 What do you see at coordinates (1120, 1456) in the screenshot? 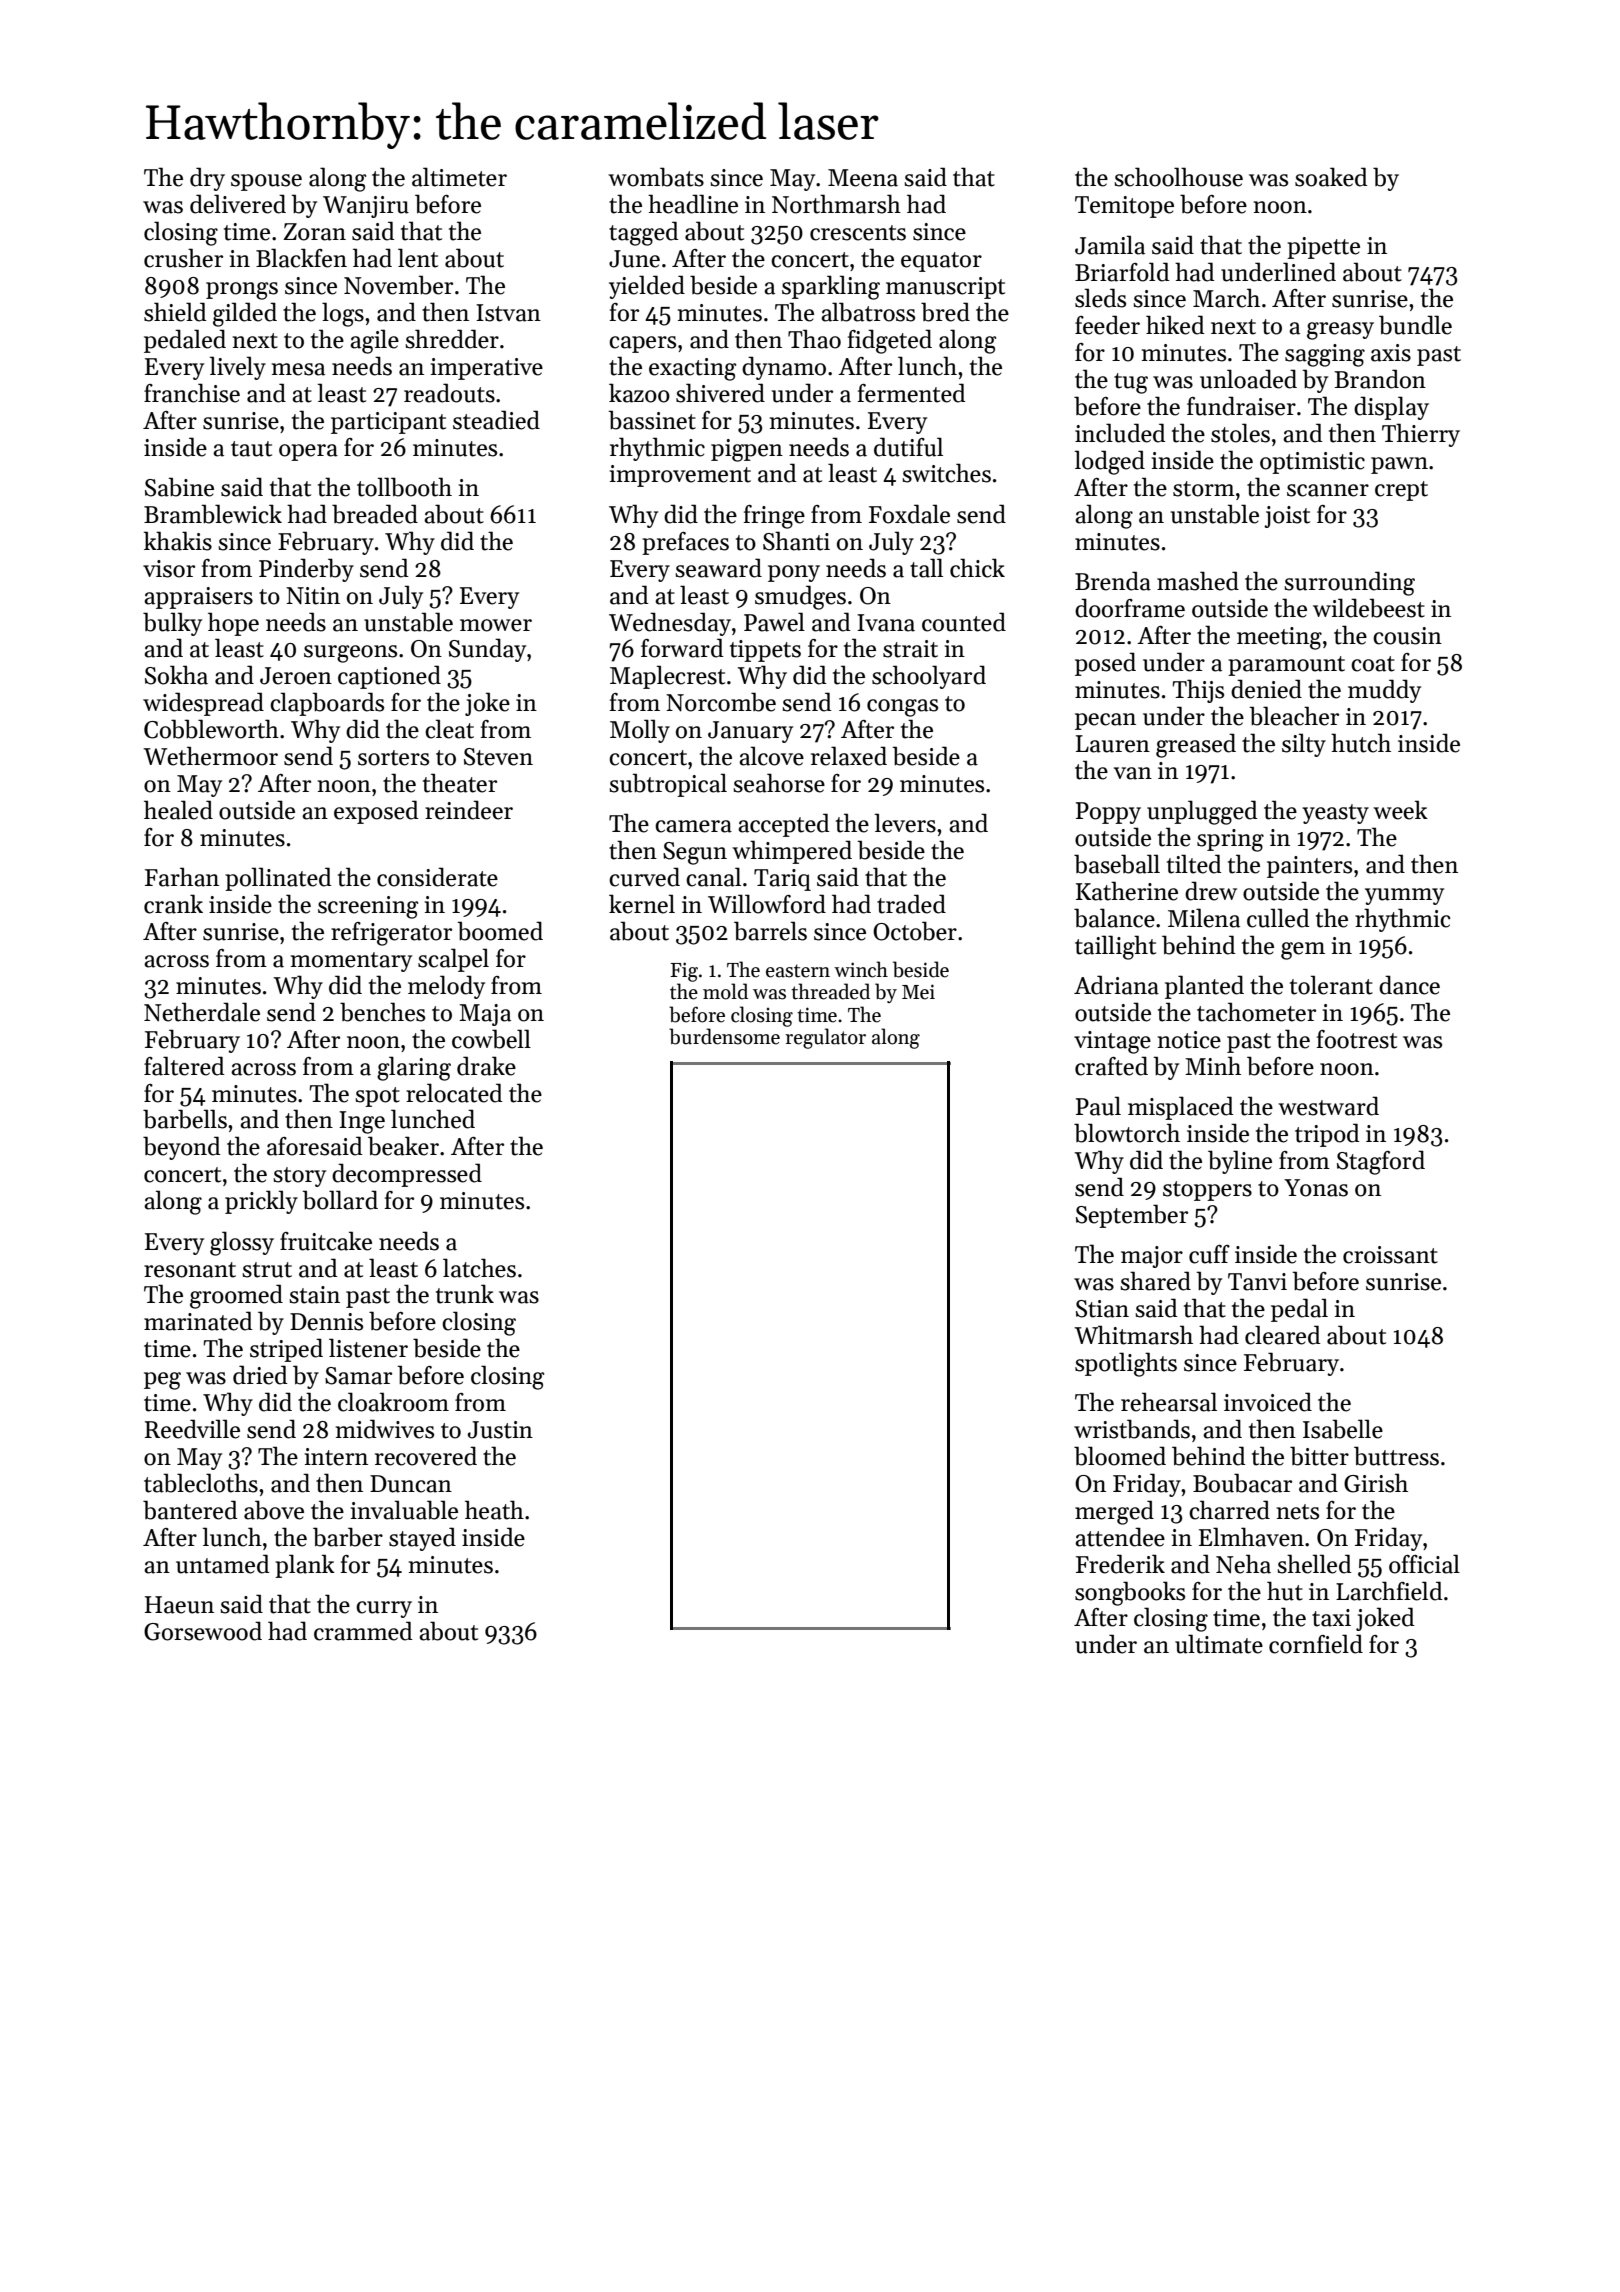
I see `bloomed` at bounding box center [1120, 1456].
